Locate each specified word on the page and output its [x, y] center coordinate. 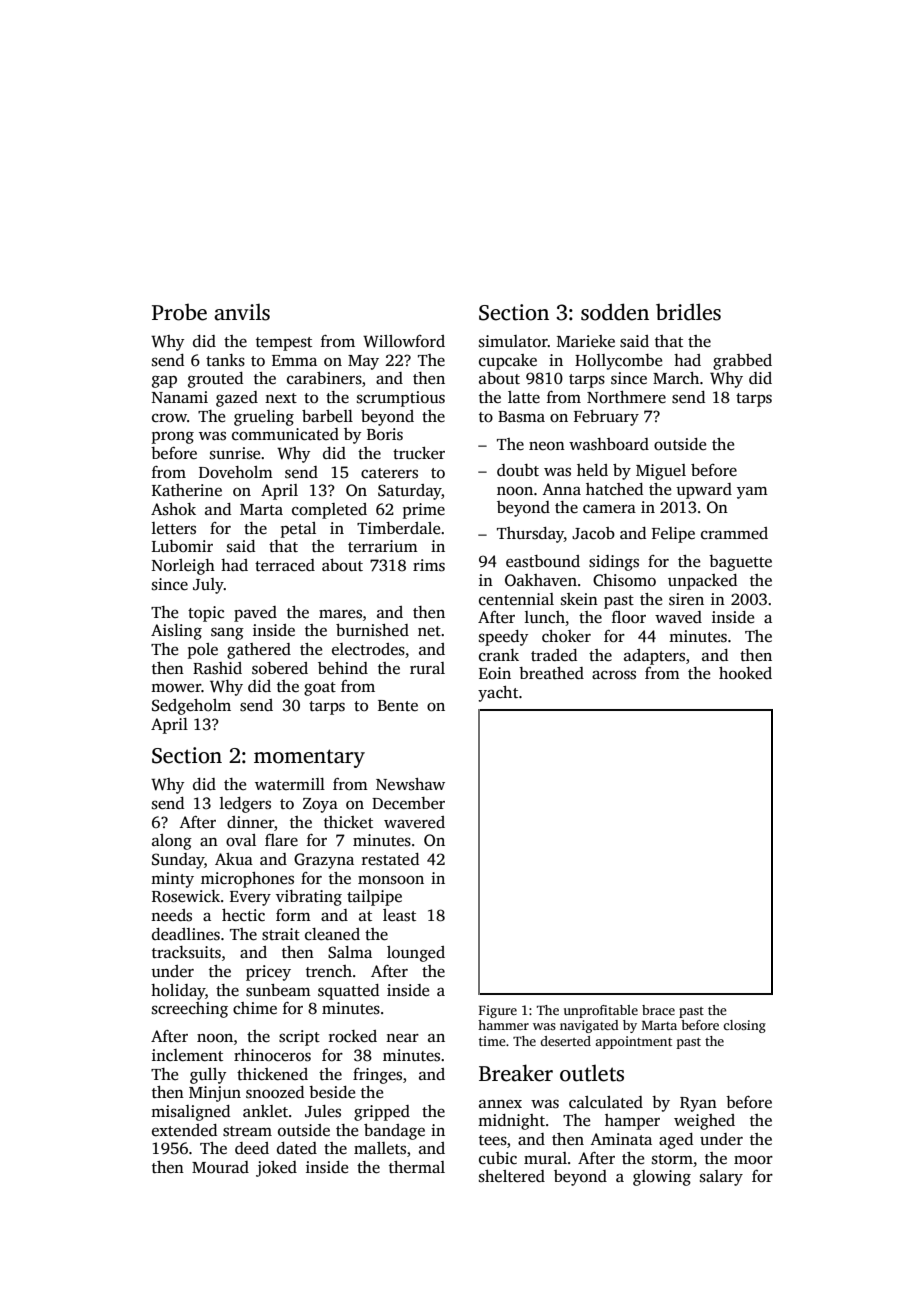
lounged [416, 954]
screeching [190, 1010]
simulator [513, 341]
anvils [242, 312]
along [172, 842]
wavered [414, 822]
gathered [259, 651]
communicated [285, 434]
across [614, 675]
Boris [385, 434]
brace [658, 1010]
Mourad [220, 1167]
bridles [688, 312]
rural [427, 668]
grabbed [742, 362]
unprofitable [601, 1011]
